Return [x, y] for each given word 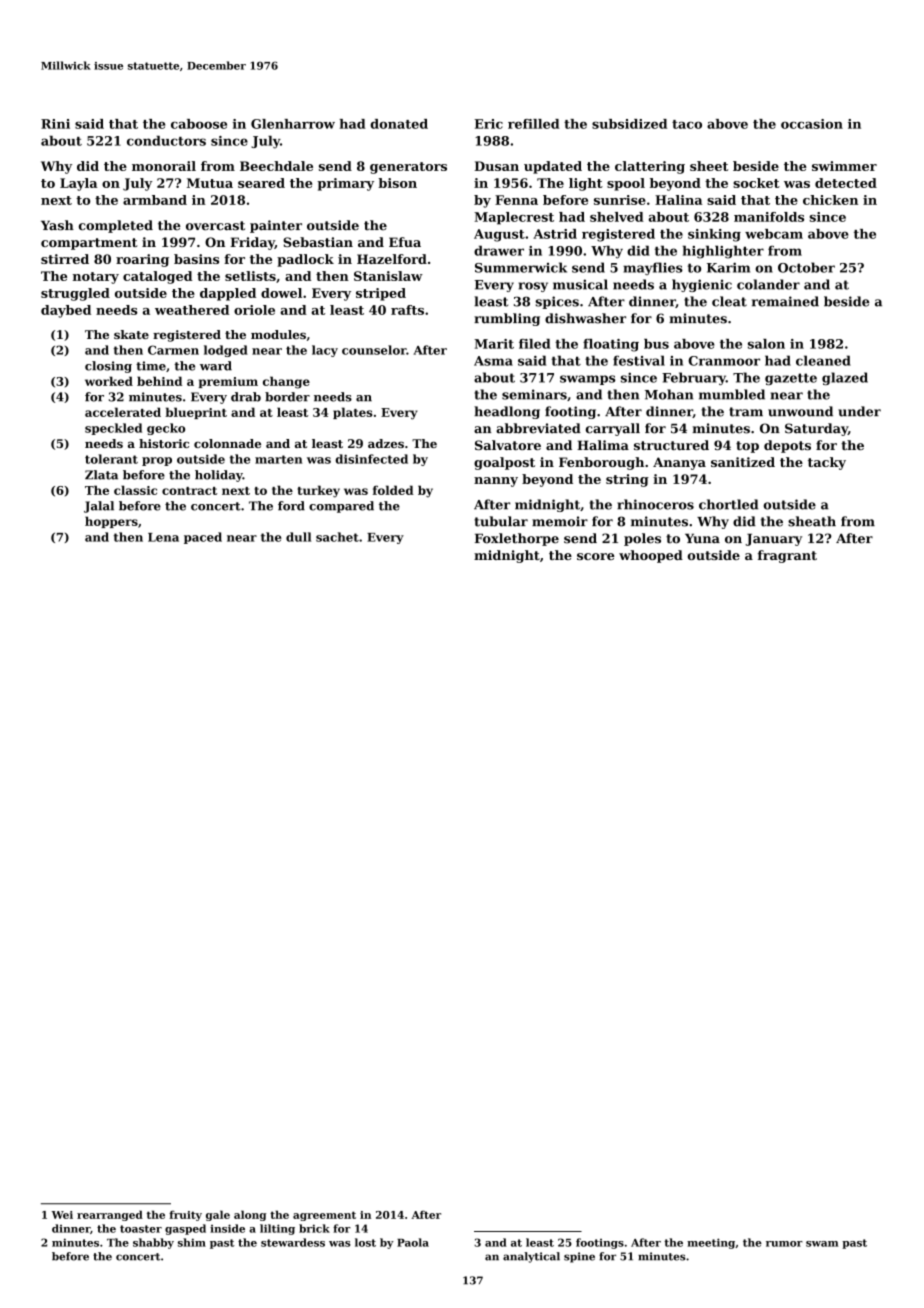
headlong [507, 412]
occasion [812, 124]
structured [671, 445]
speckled [113, 429]
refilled [533, 124]
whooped [651, 556]
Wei [62, 1215]
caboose [199, 124]
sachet [337, 537]
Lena [163, 537]
